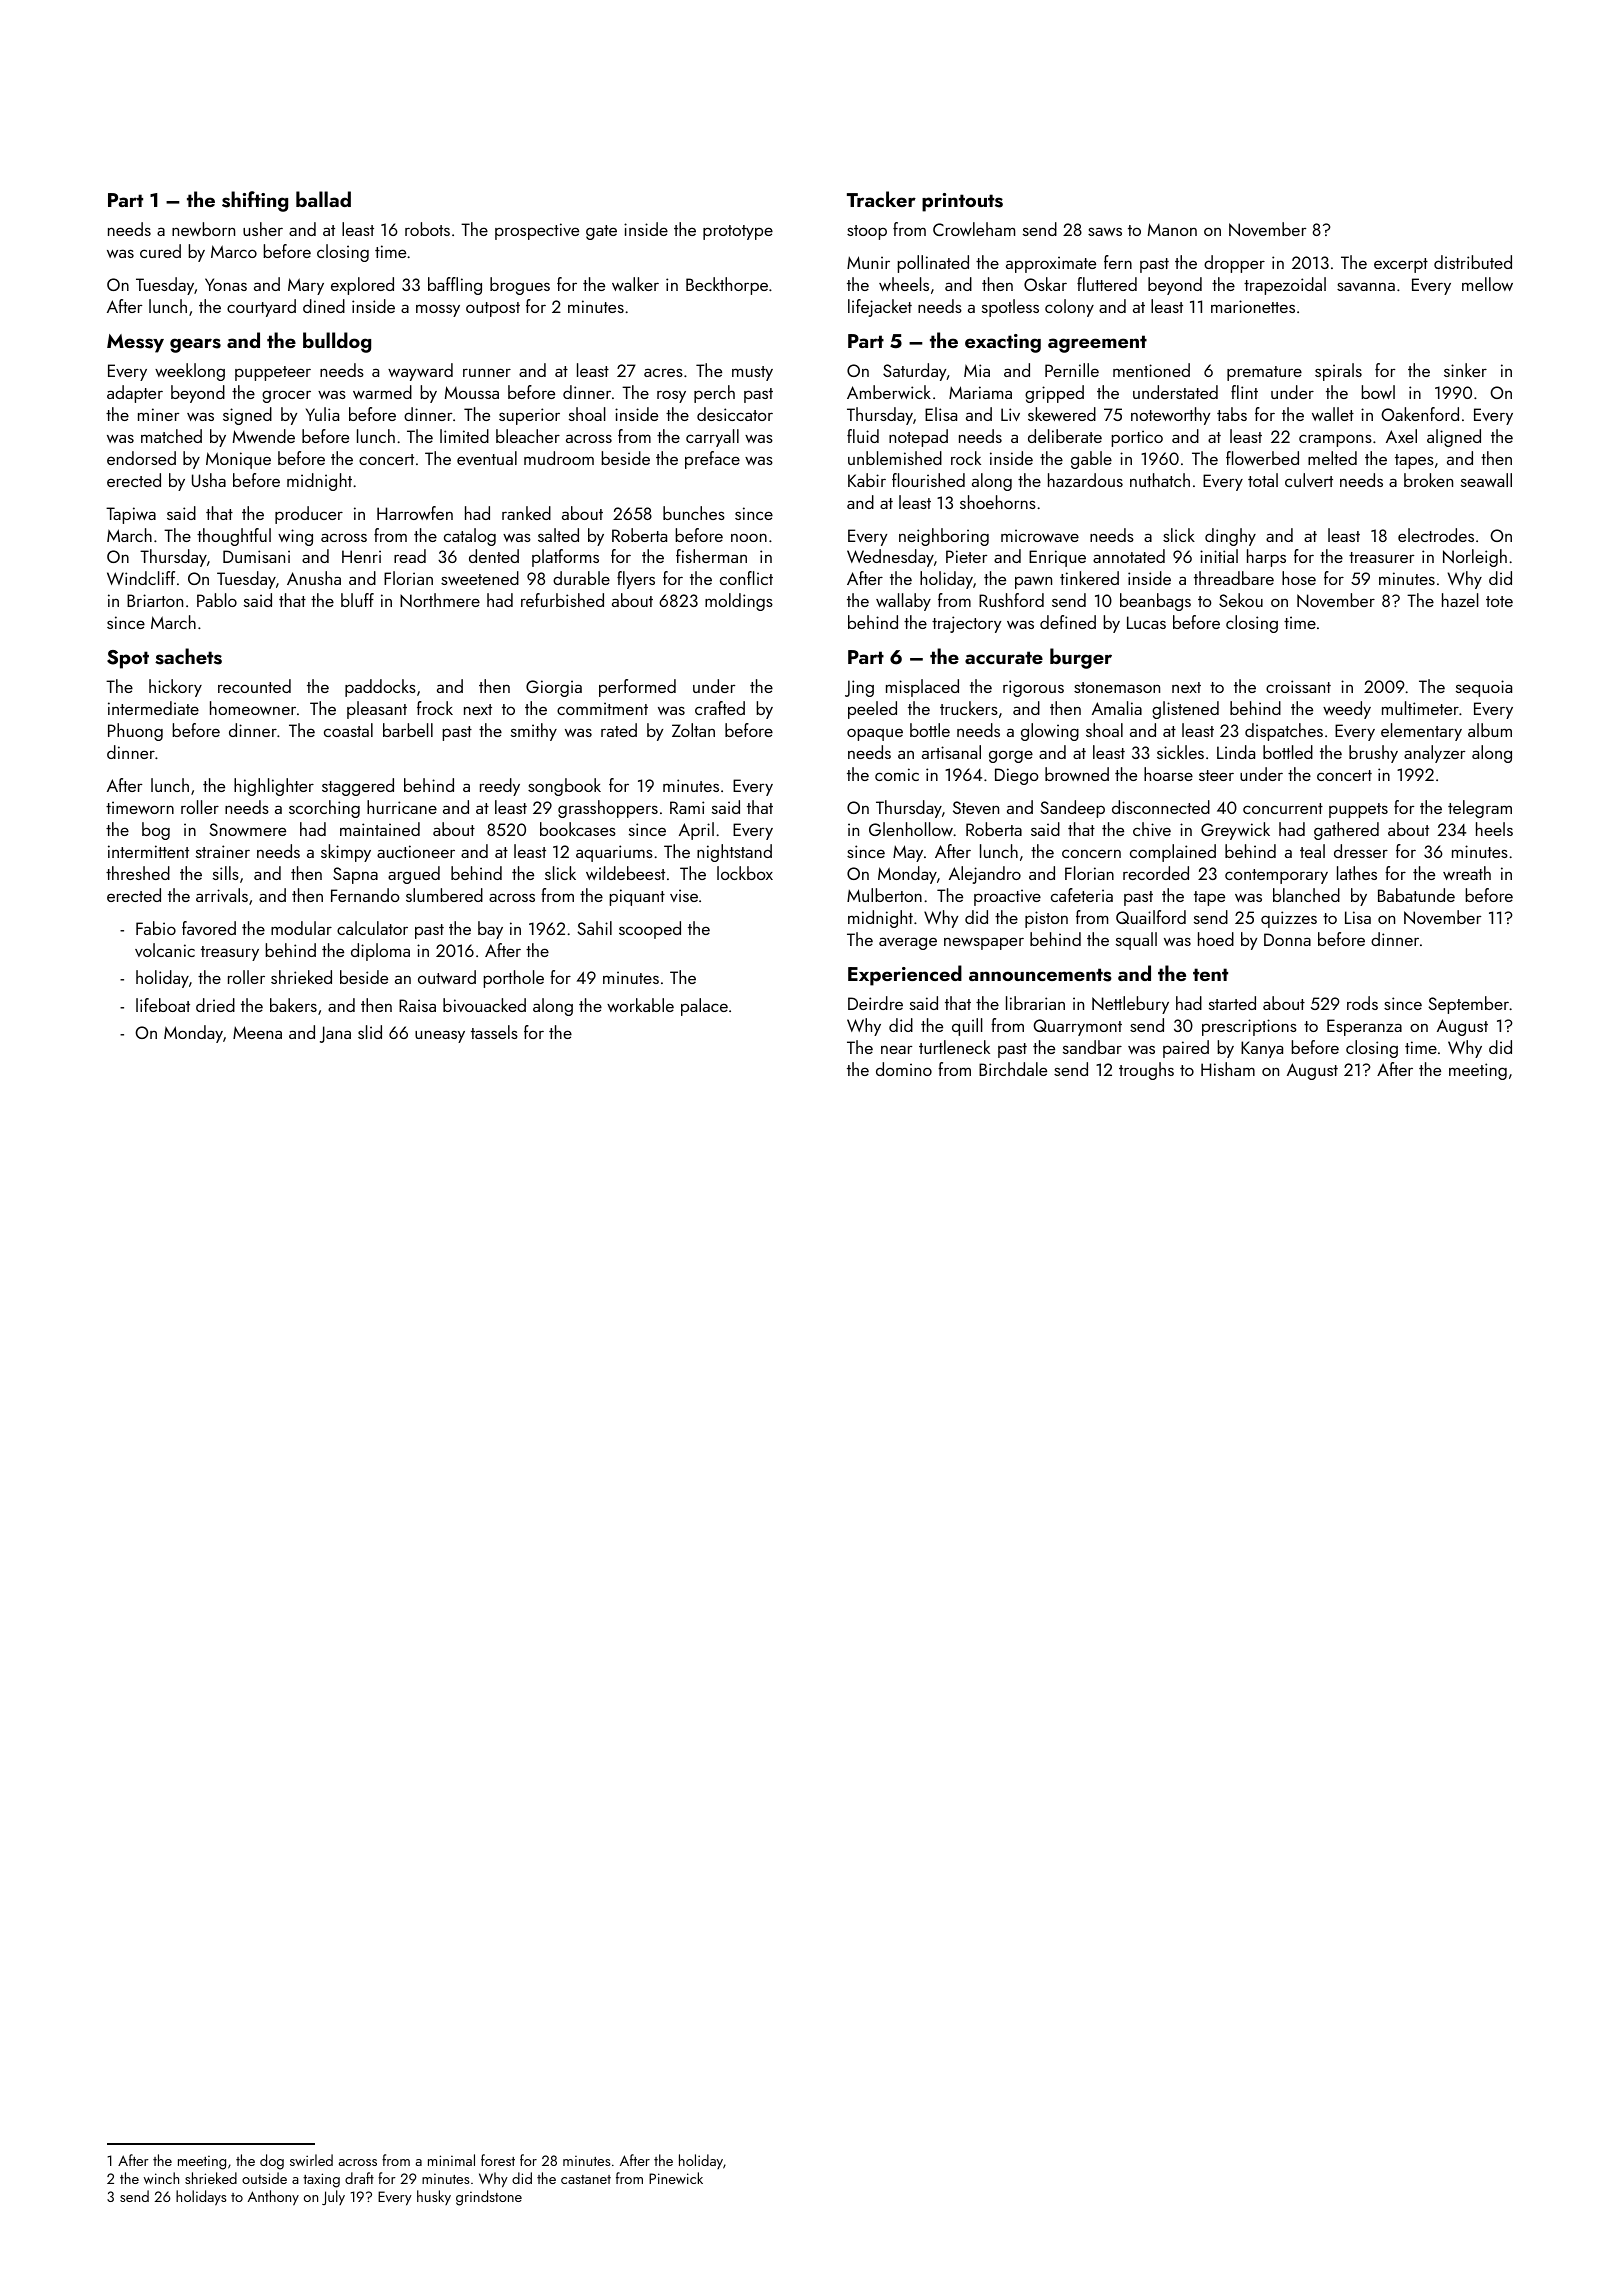  What do you see at coordinates (171, 436) in the document?
I see `matched` at bounding box center [171, 436].
